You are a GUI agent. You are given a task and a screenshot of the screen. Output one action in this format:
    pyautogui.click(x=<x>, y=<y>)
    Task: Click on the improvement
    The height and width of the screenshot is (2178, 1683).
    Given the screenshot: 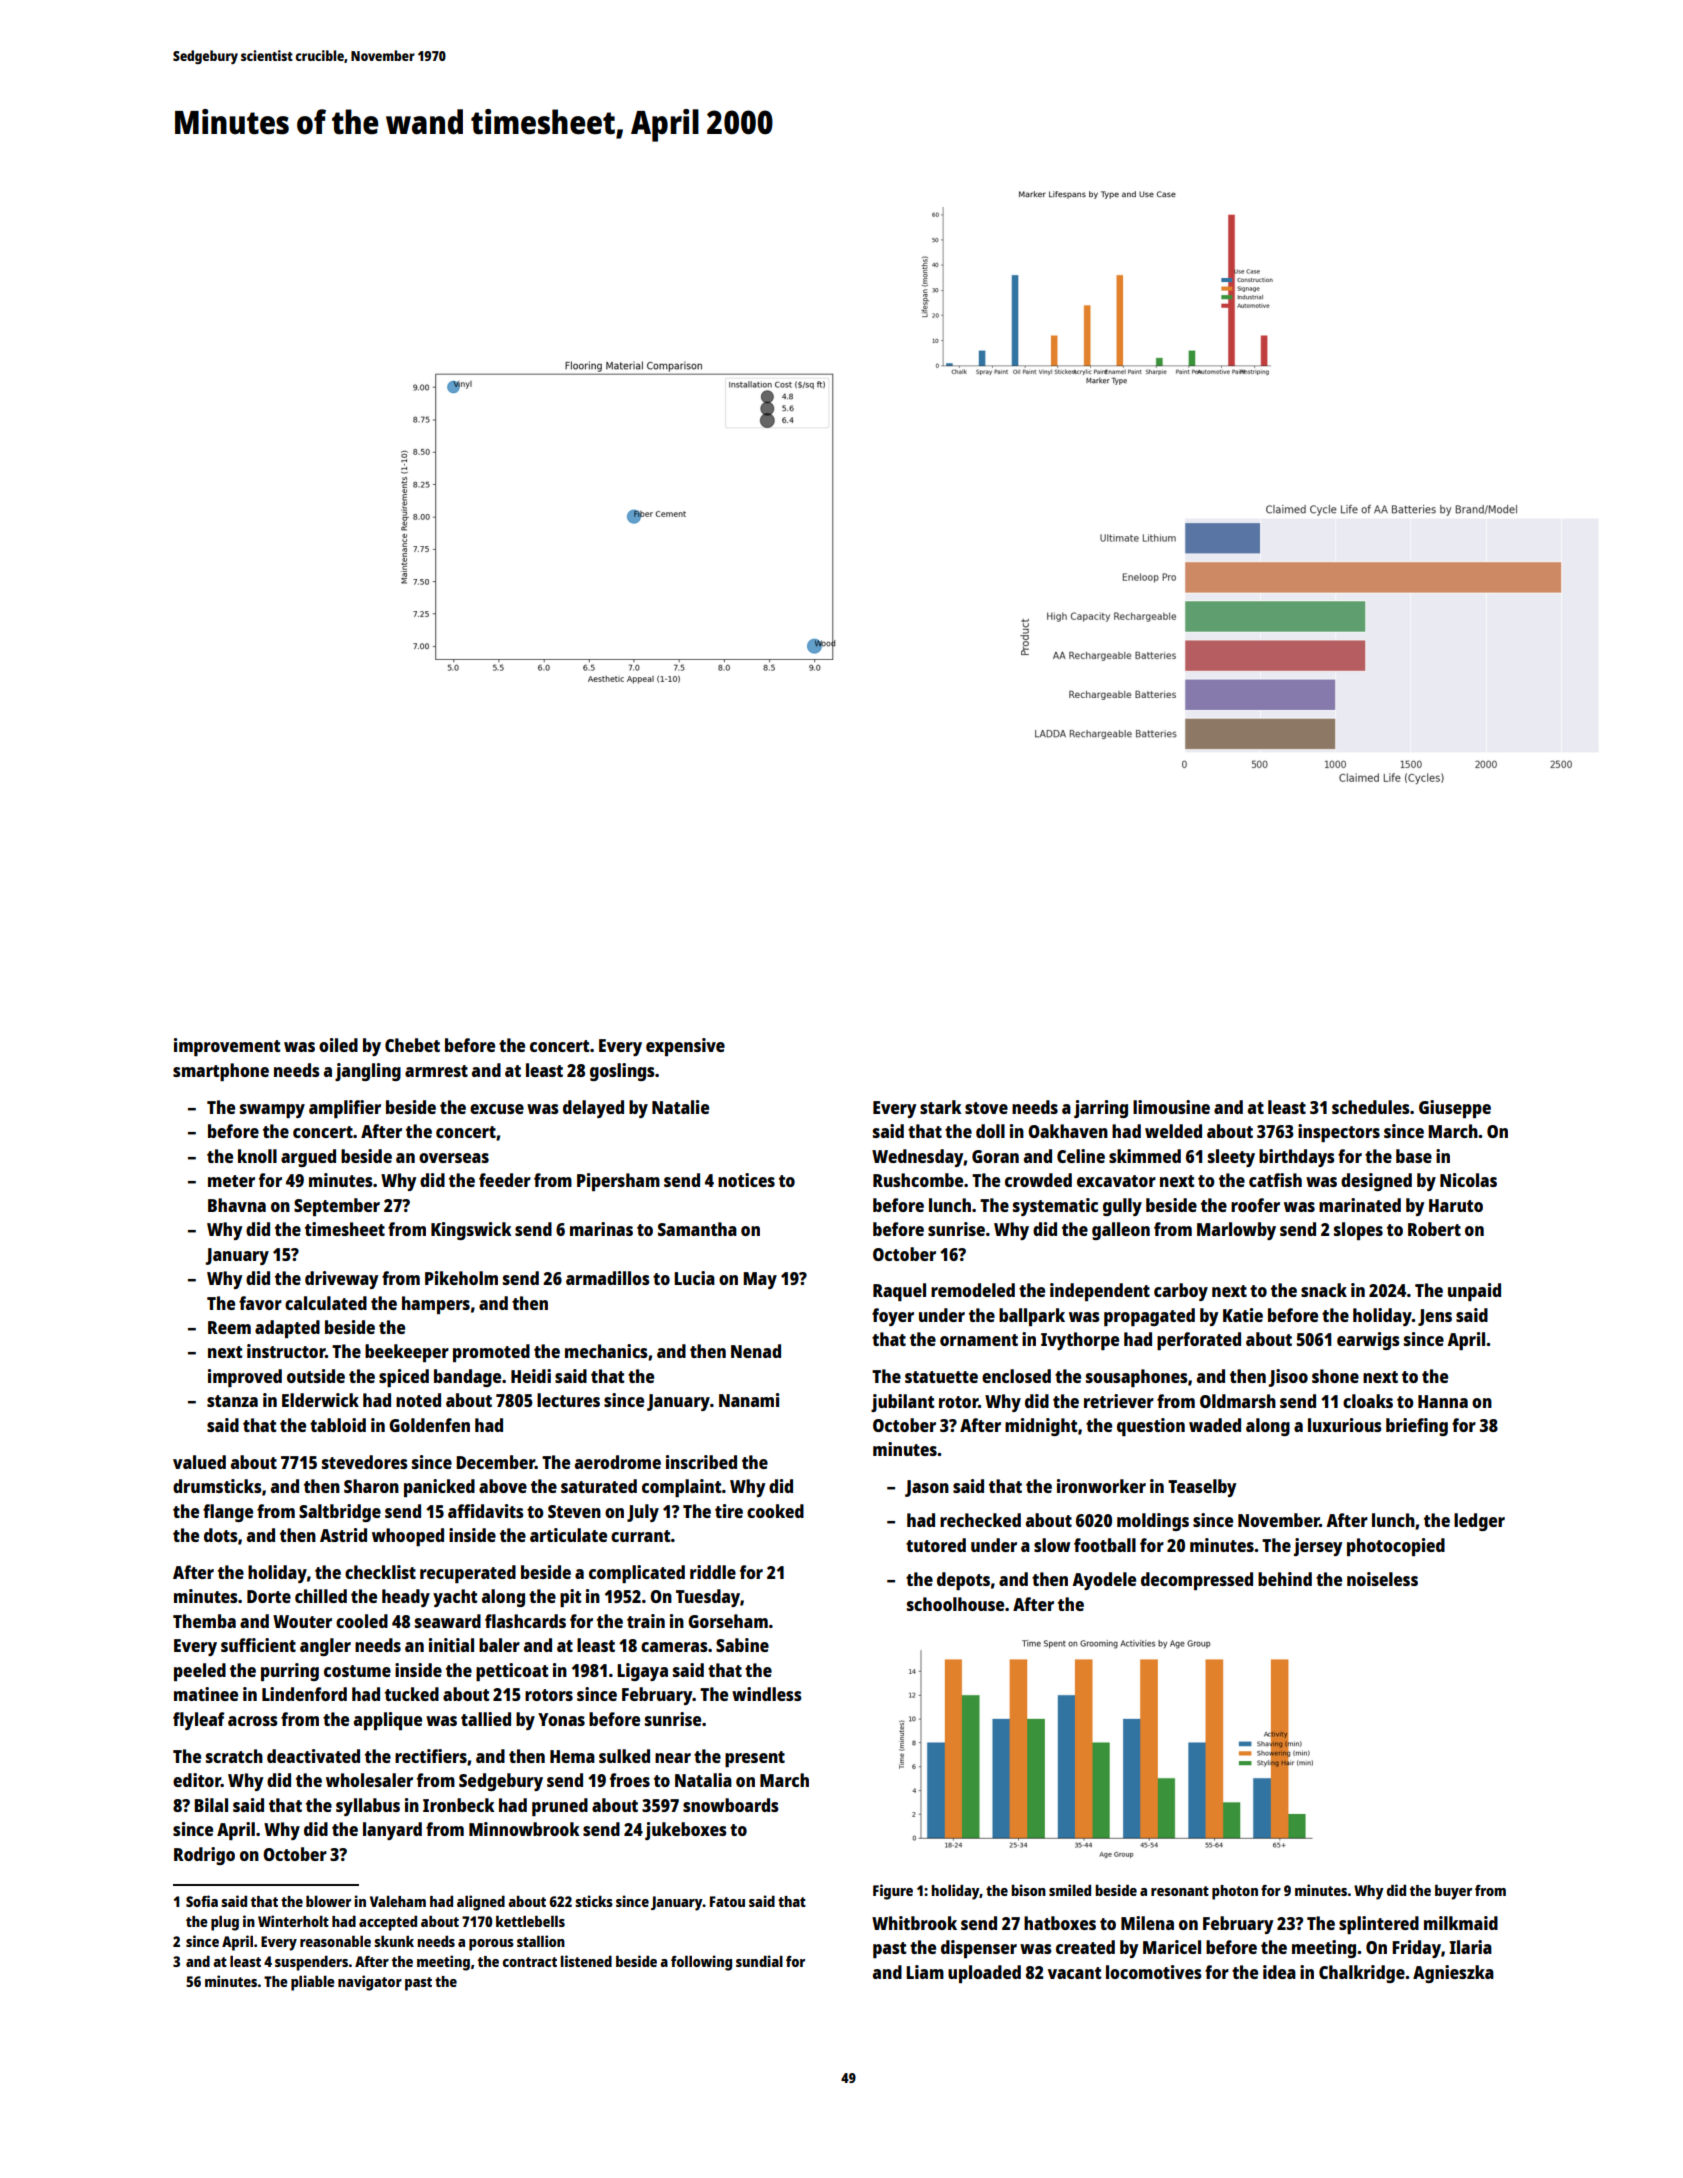 What is the action you would take?
    pyautogui.click(x=227, y=1047)
